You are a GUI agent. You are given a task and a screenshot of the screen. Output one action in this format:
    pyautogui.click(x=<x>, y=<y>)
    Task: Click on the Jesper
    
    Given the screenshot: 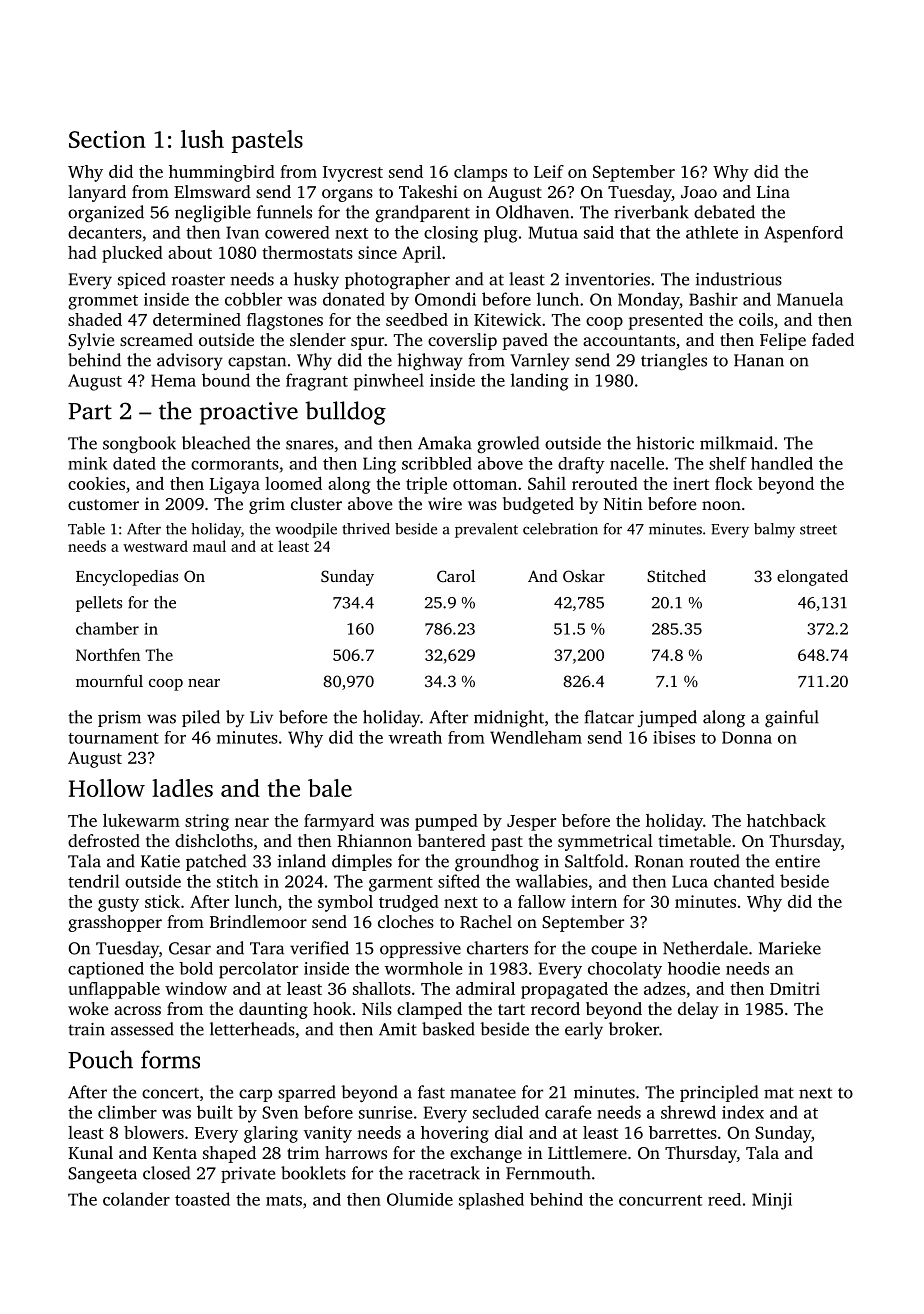 What is the action you would take?
    pyautogui.click(x=531, y=823)
